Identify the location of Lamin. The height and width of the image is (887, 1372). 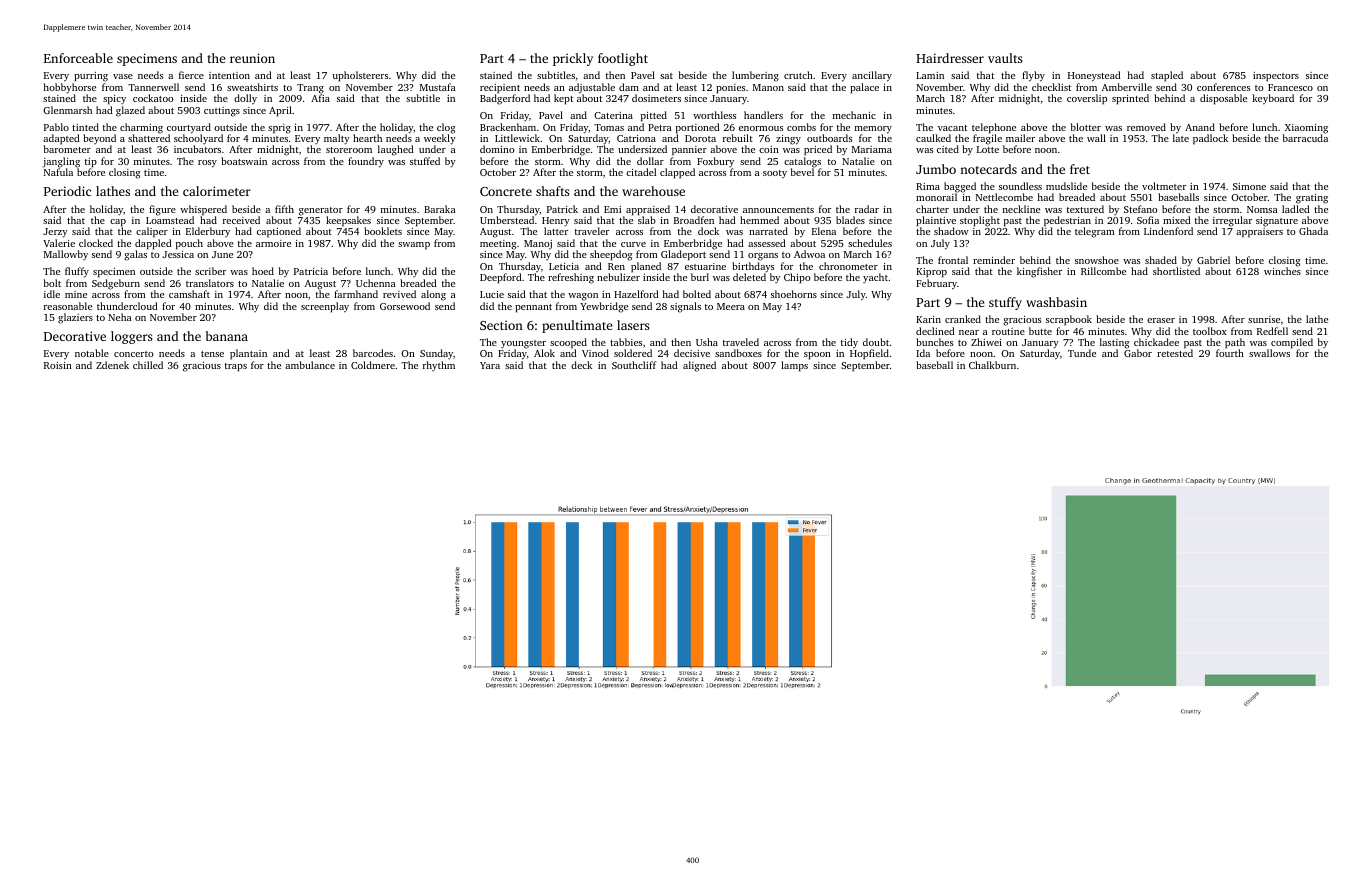
(930, 75).
